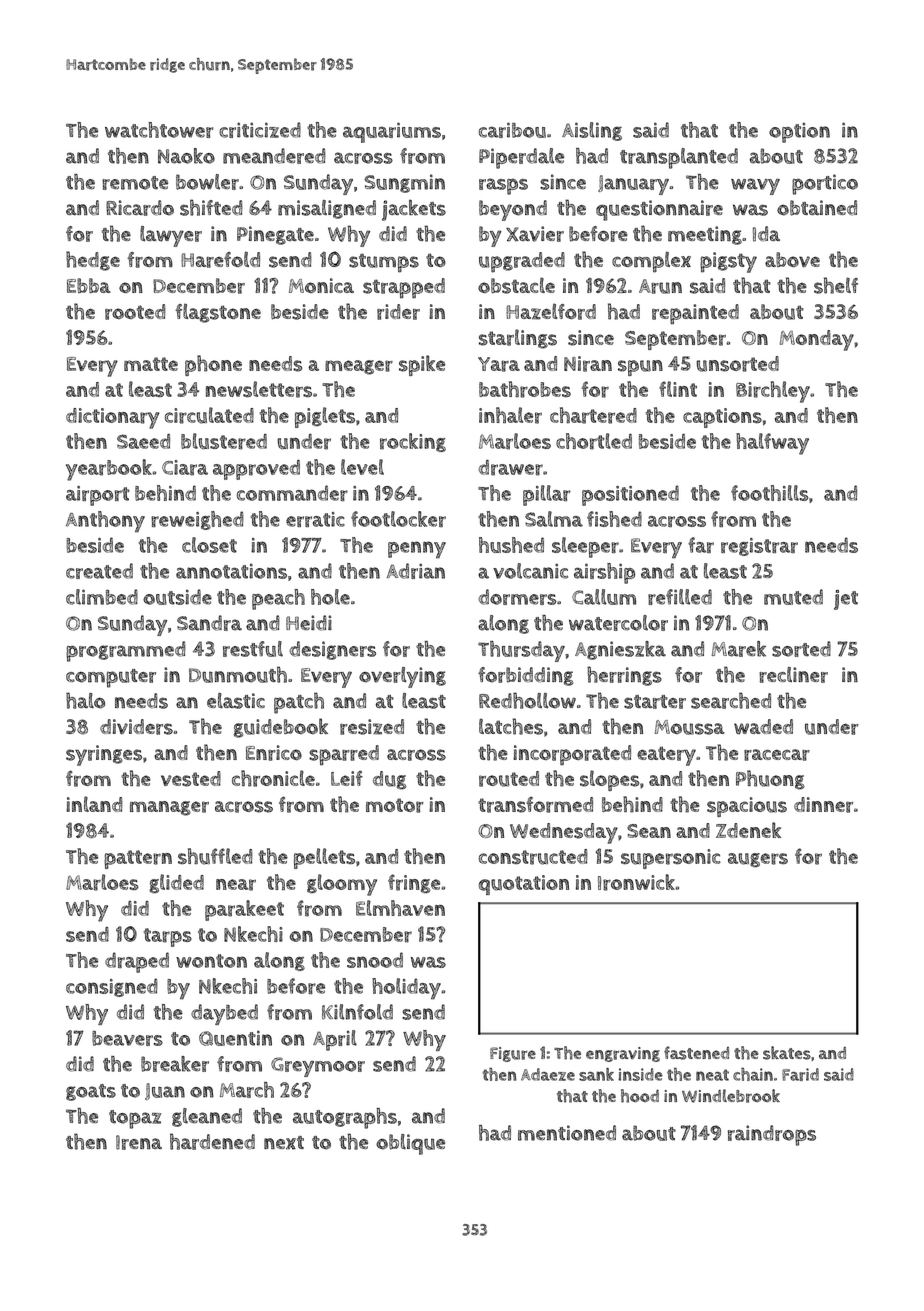 This screenshot has height=1311, width=924. What do you see at coordinates (224, 1014) in the screenshot?
I see `daybed` at bounding box center [224, 1014].
